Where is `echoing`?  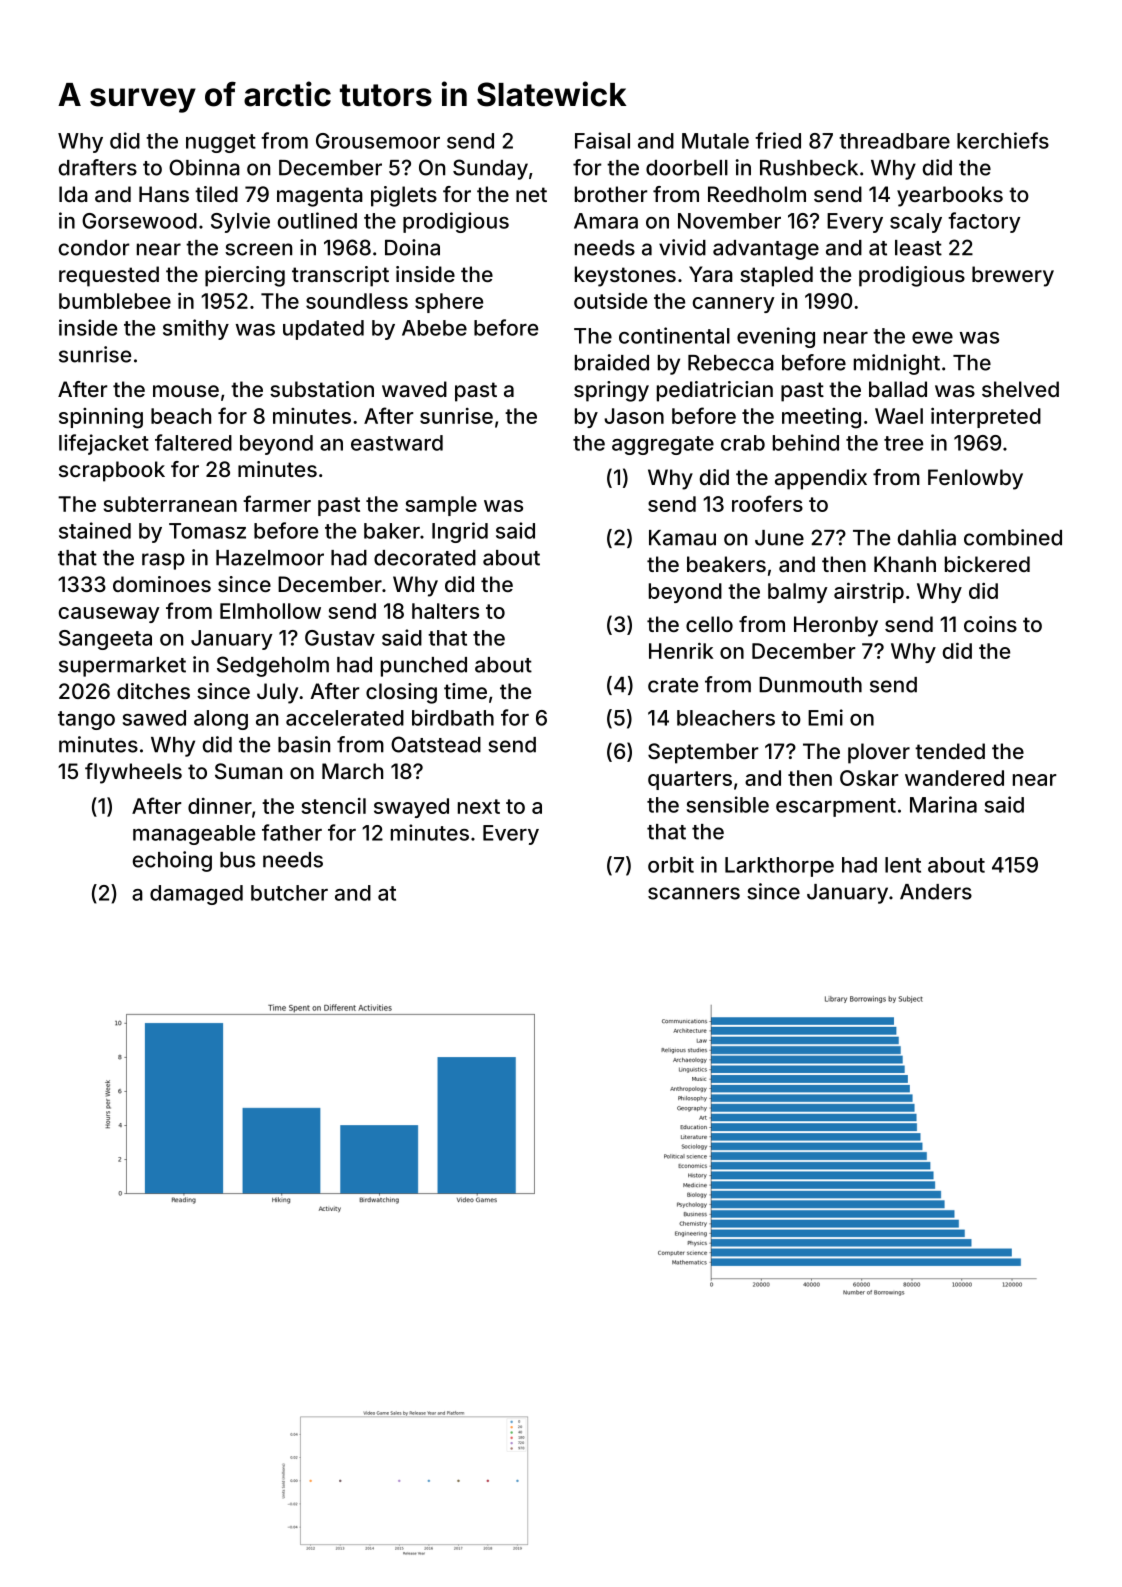
echoing is located at coordinates (172, 861).
